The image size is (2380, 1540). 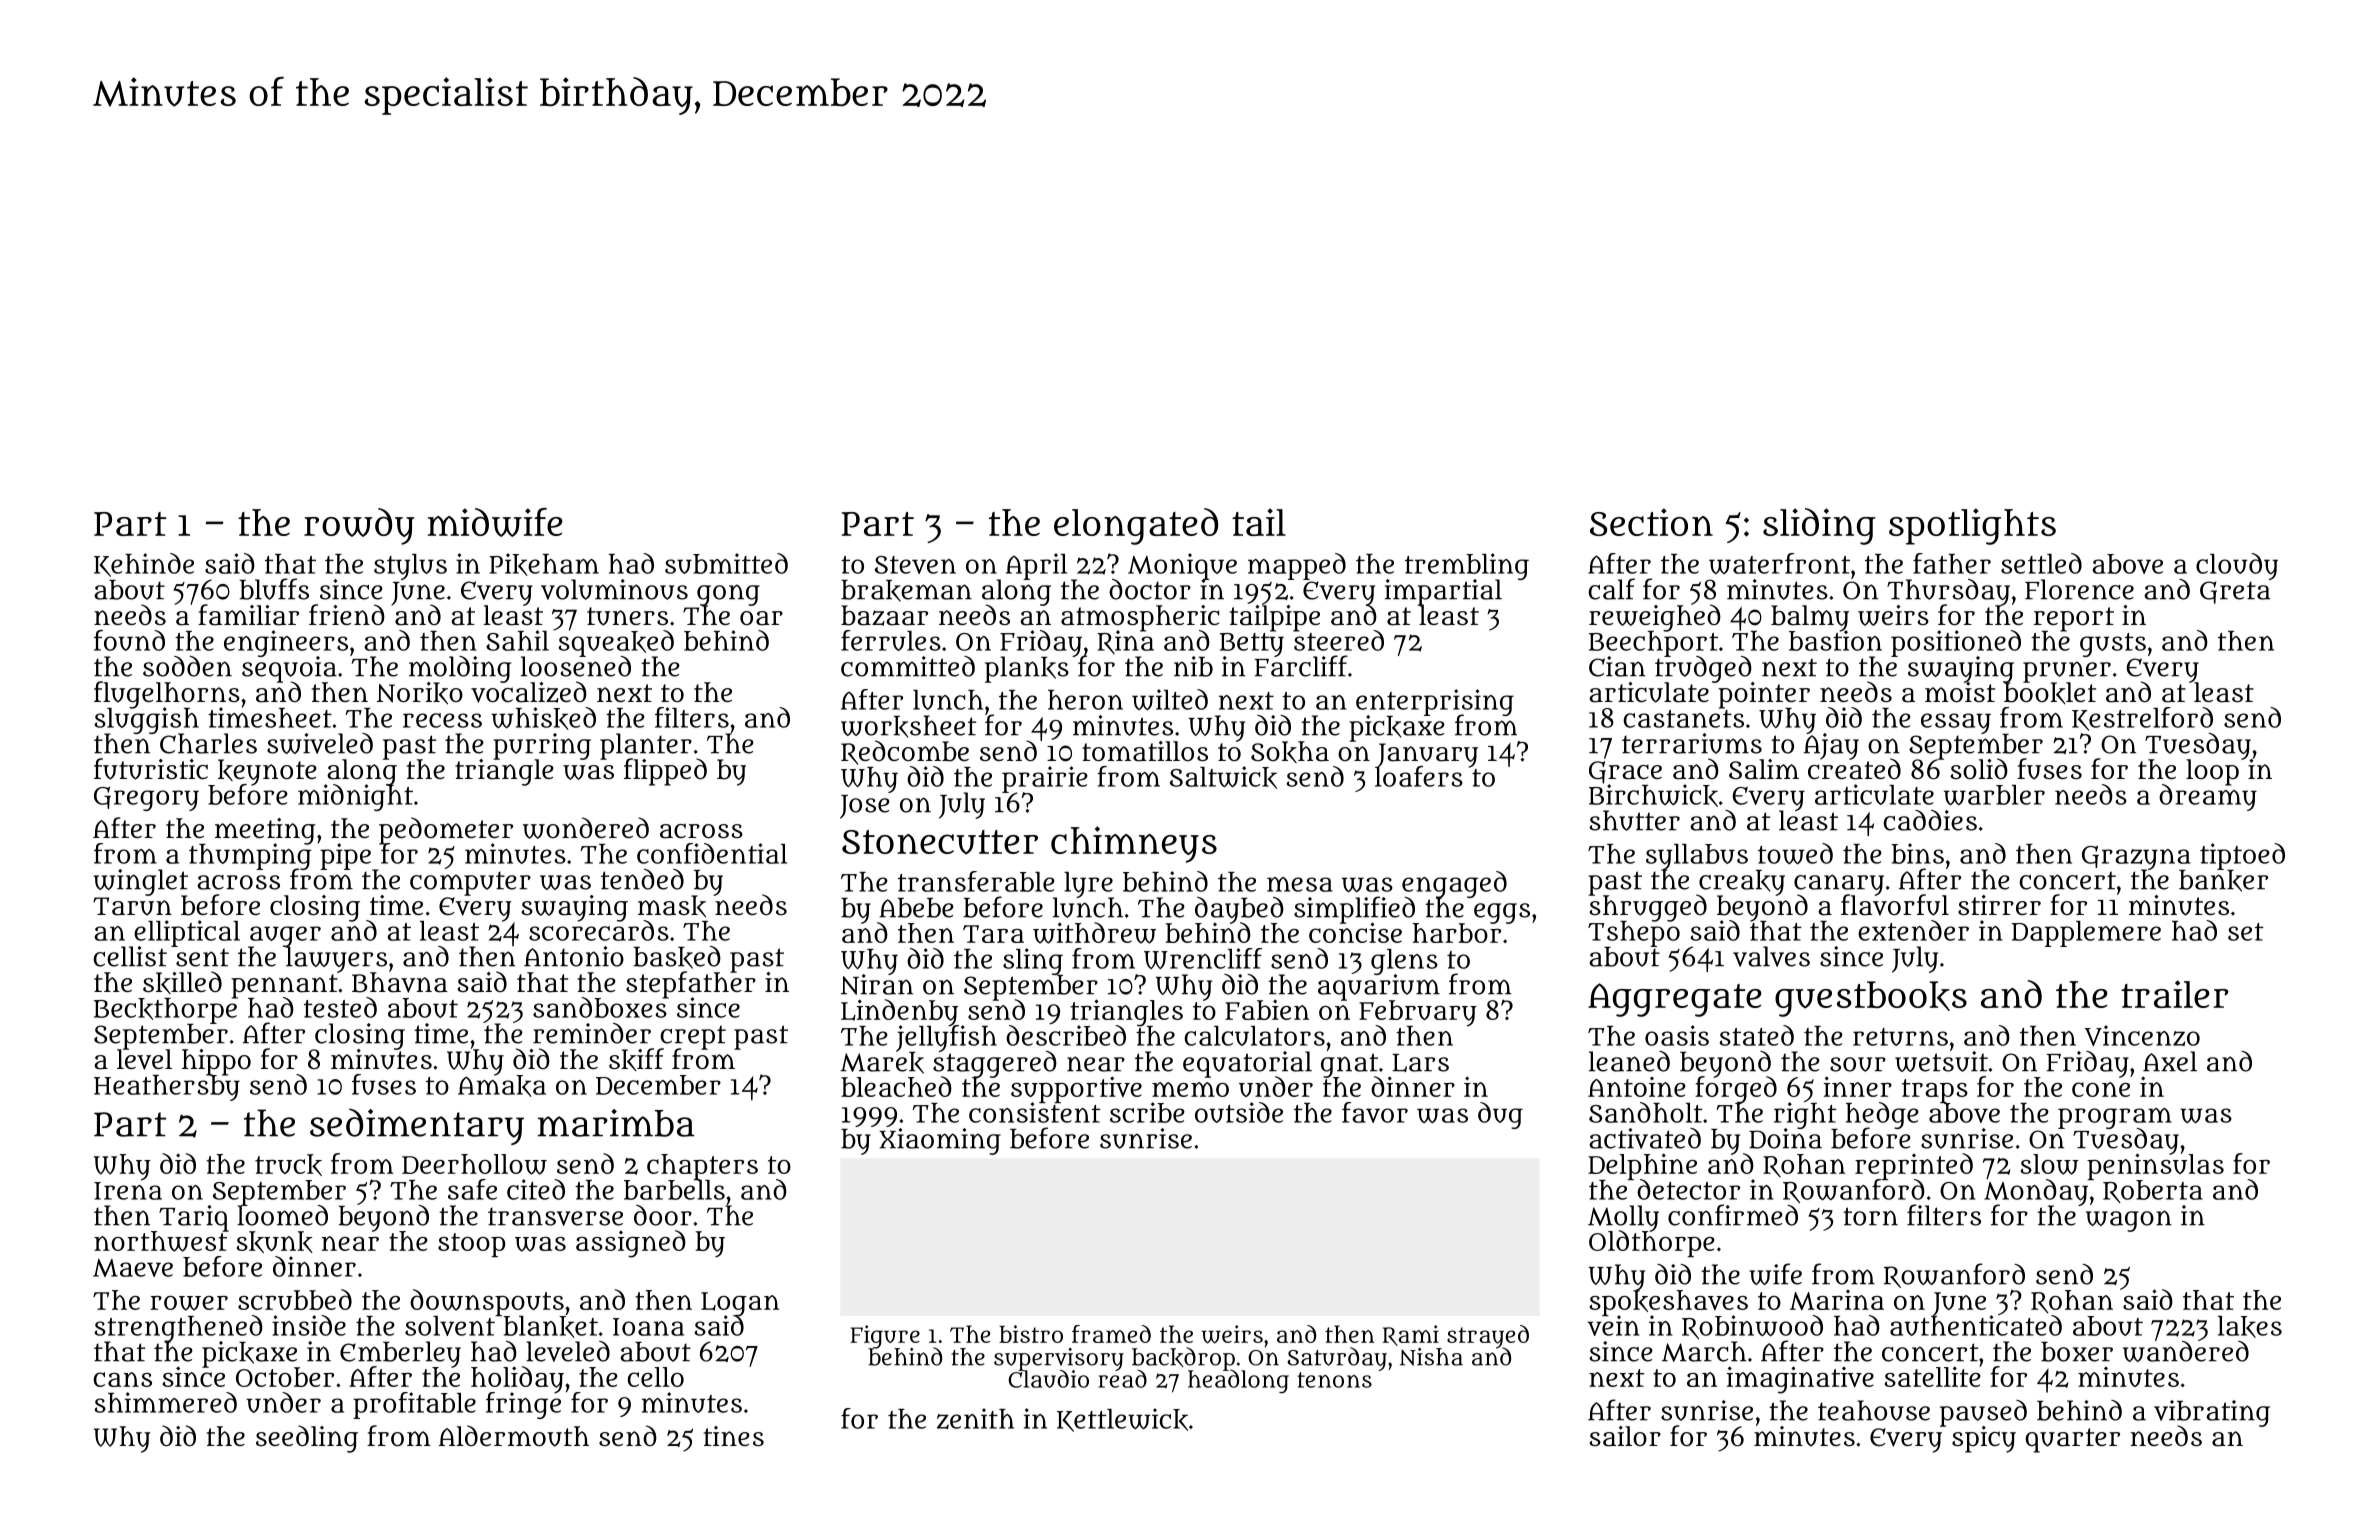 What do you see at coordinates (1634, 934) in the document?
I see `Tshepo` at bounding box center [1634, 934].
